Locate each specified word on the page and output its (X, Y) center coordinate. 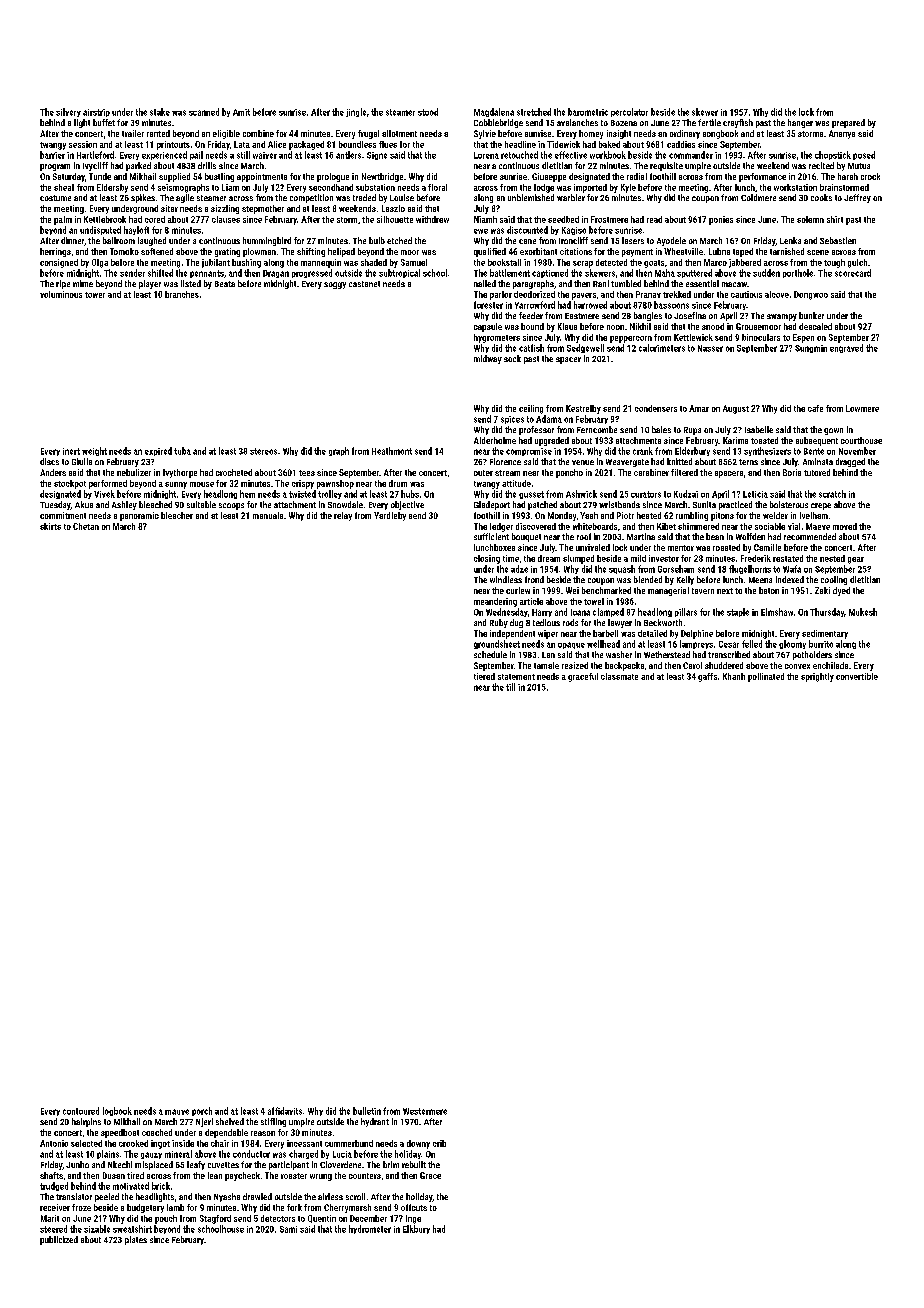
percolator (629, 112)
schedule (490, 654)
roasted (726, 547)
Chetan (86, 526)
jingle (356, 112)
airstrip (96, 113)
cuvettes (223, 1165)
